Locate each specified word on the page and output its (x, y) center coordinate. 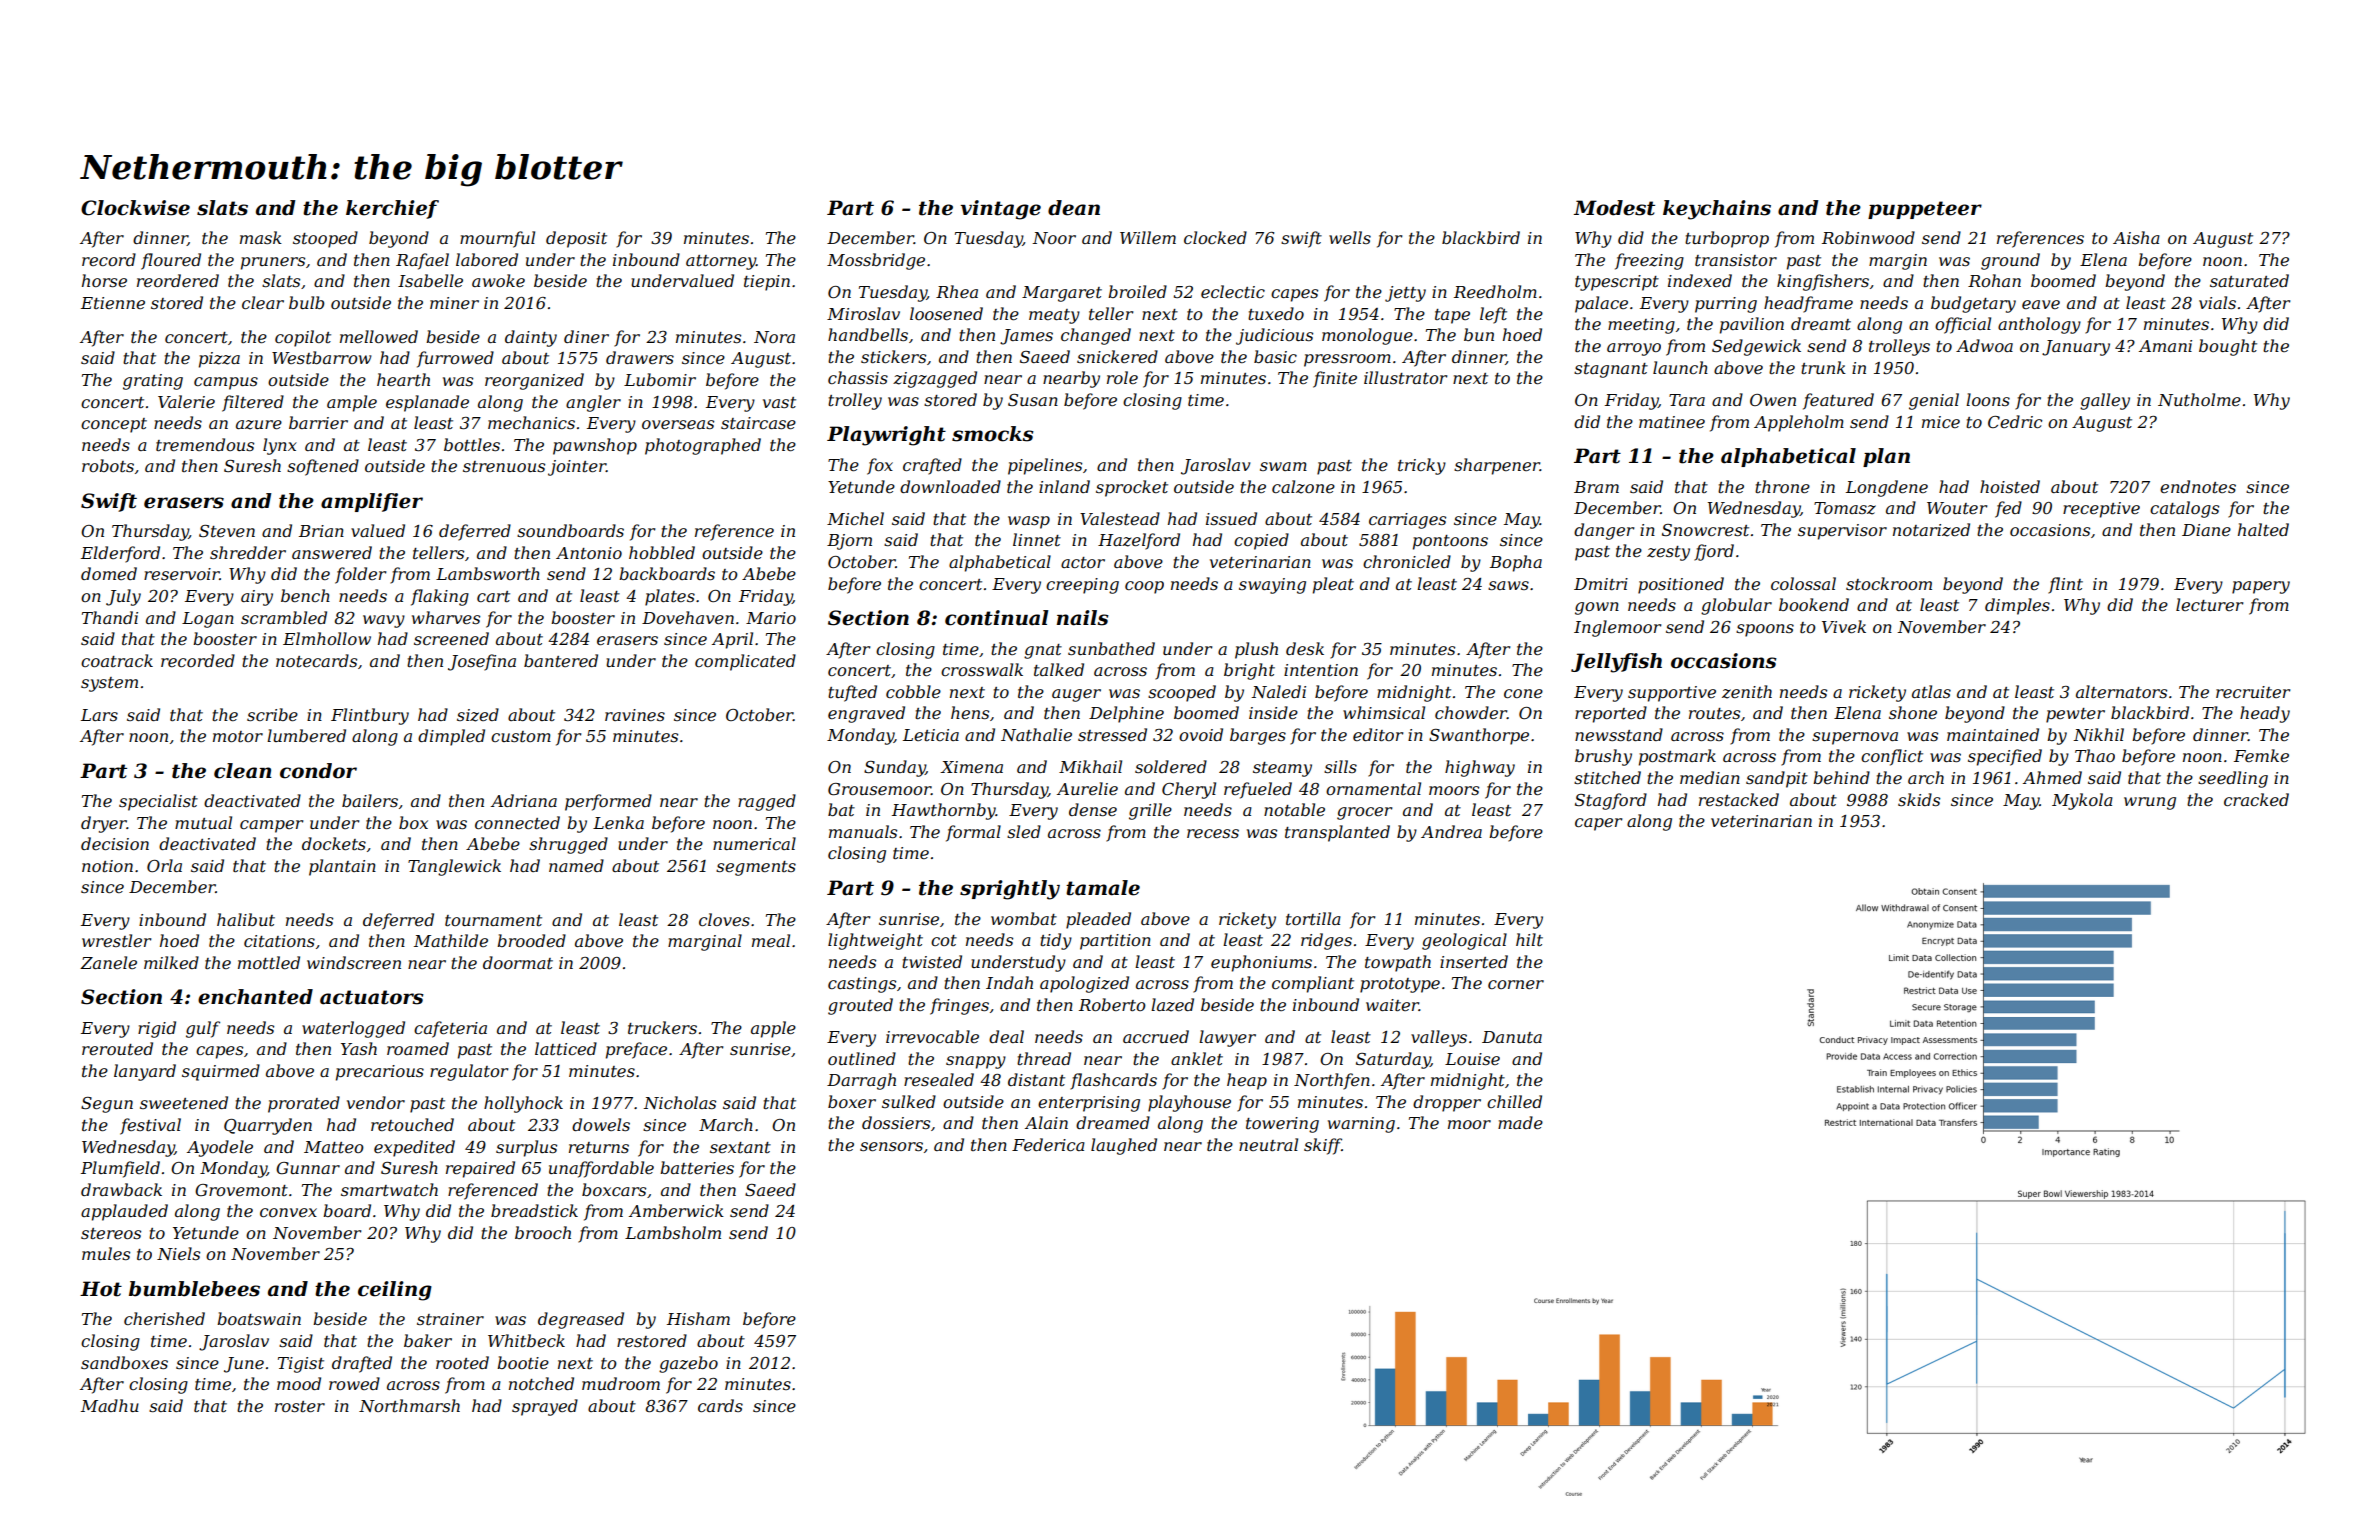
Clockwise (135, 208)
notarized (1931, 530)
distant (1036, 1079)
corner (1516, 984)
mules (106, 1253)
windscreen (354, 962)
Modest (1614, 208)
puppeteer (1925, 210)
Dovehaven (688, 617)
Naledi (1278, 691)
